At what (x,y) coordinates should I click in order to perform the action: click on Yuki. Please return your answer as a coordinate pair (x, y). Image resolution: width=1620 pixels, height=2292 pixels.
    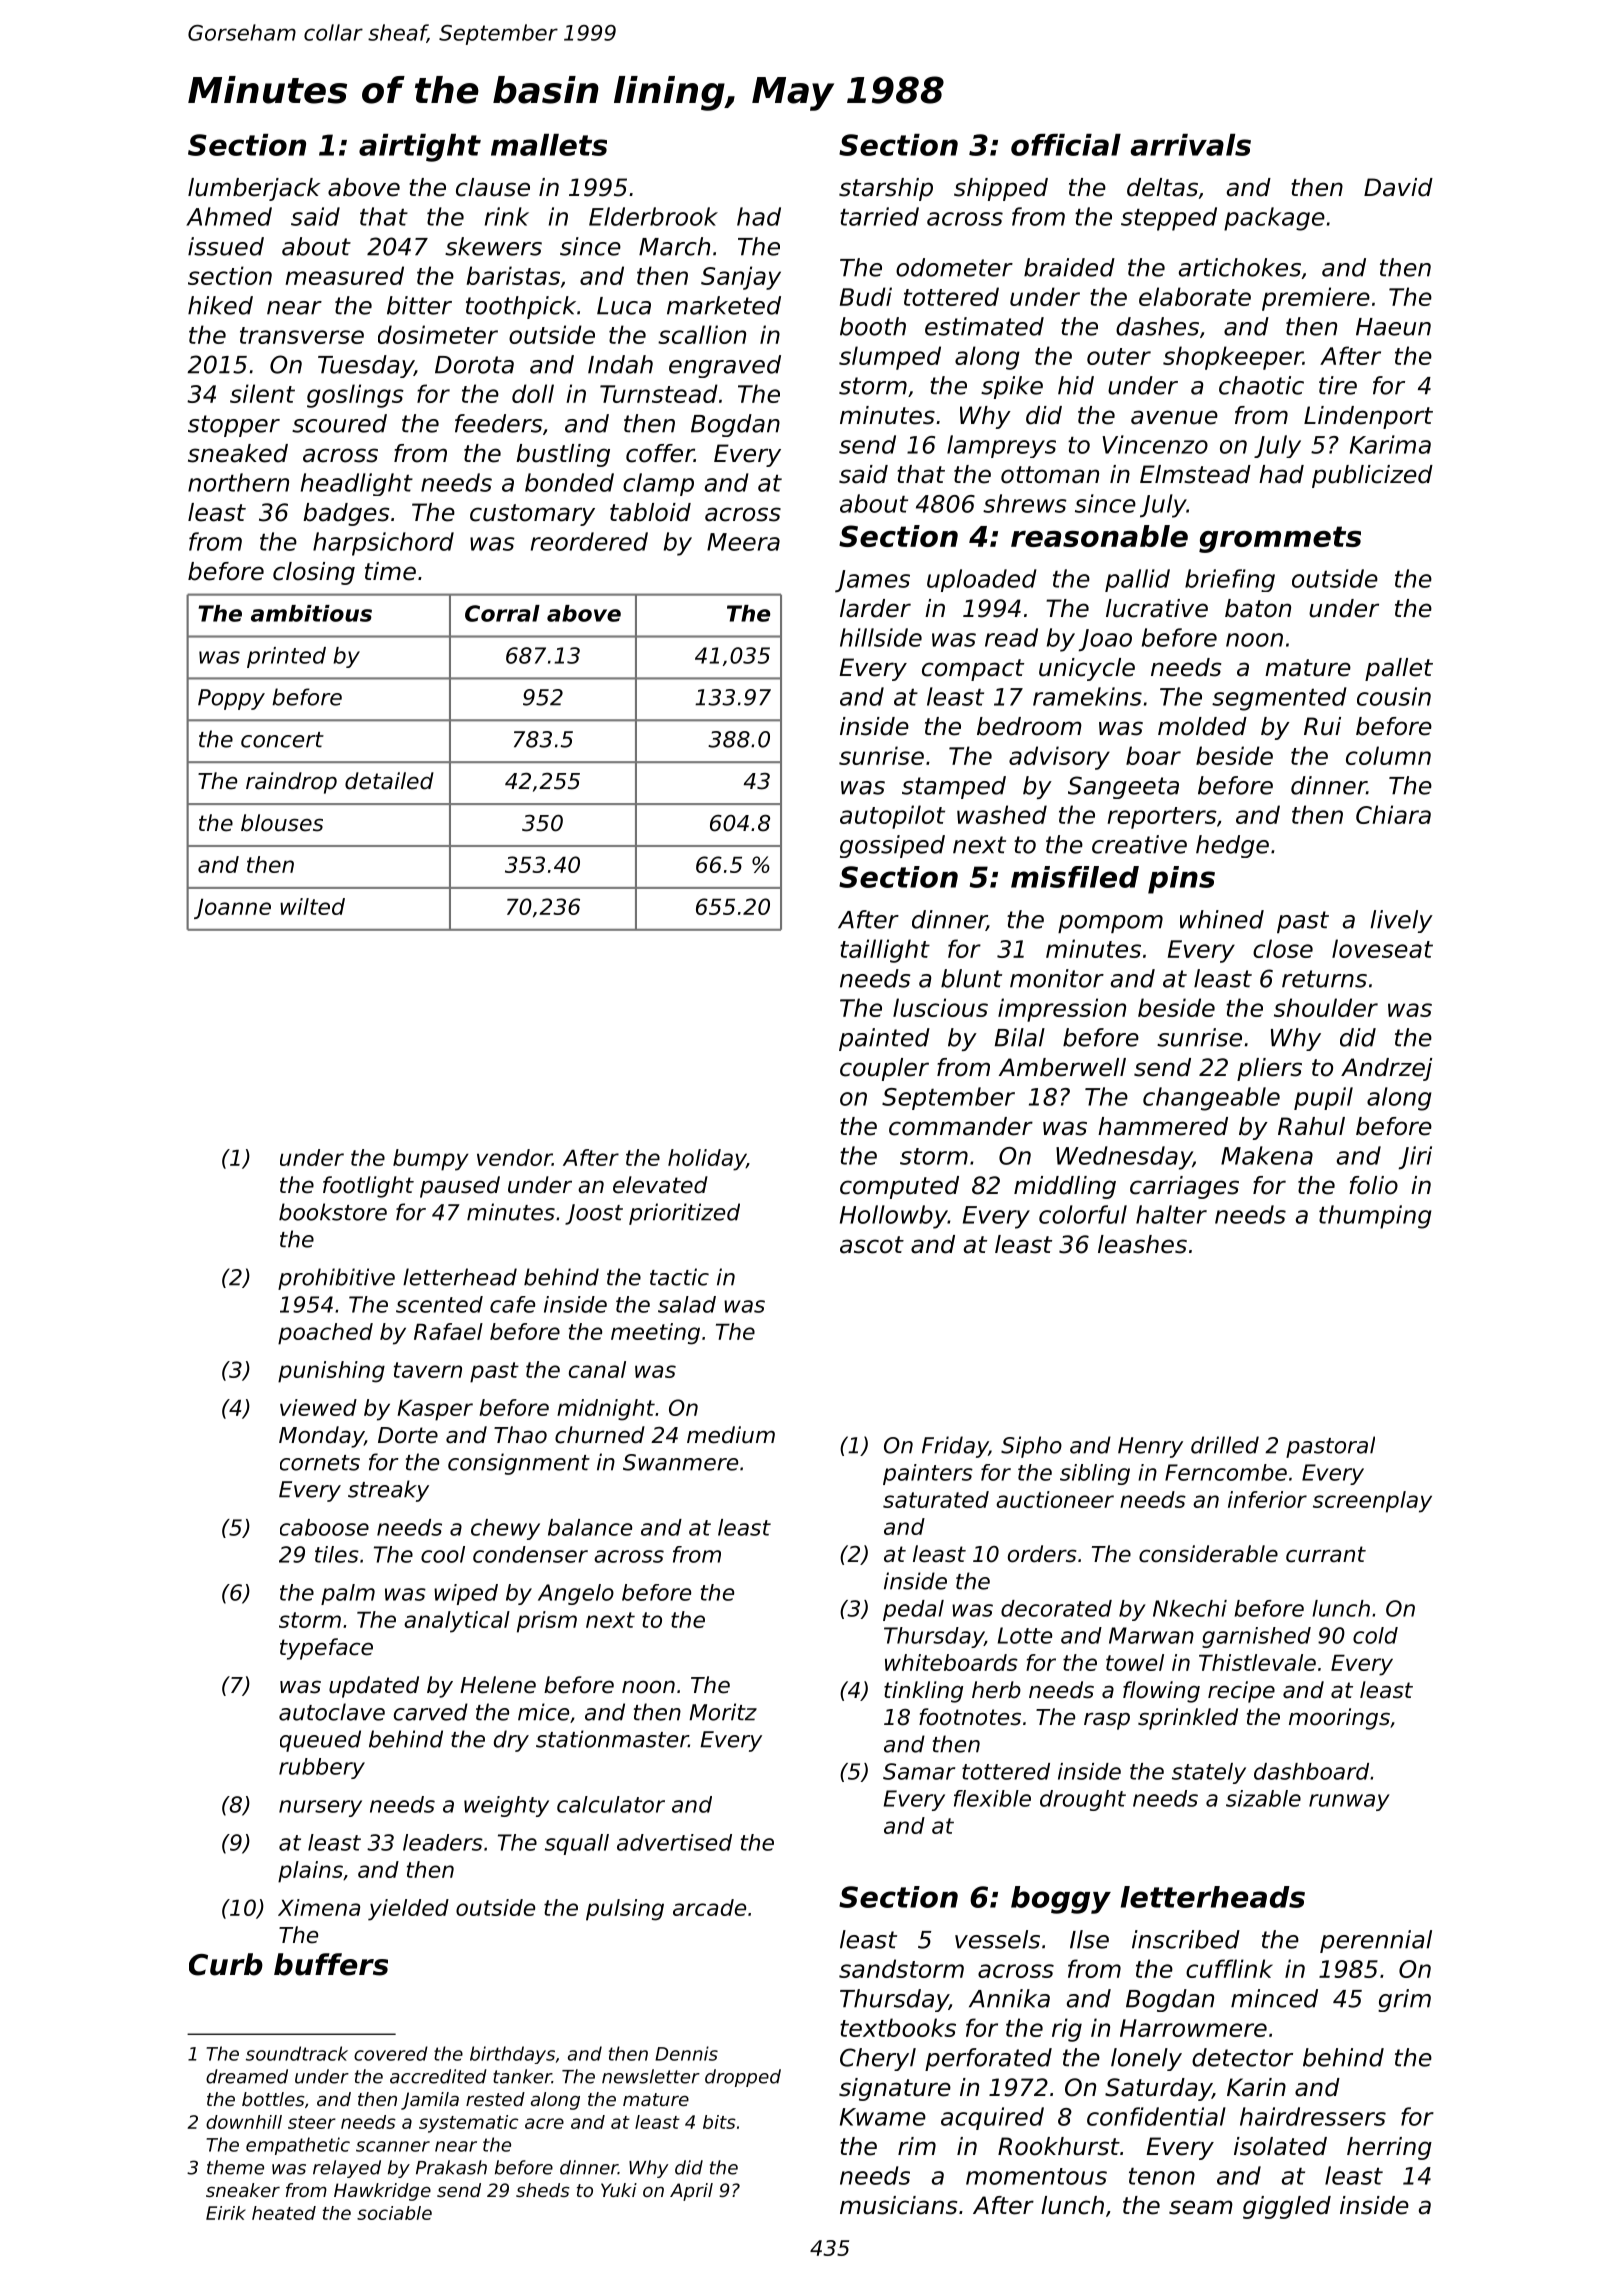
    Looking at the image, I should click on (619, 2190).
